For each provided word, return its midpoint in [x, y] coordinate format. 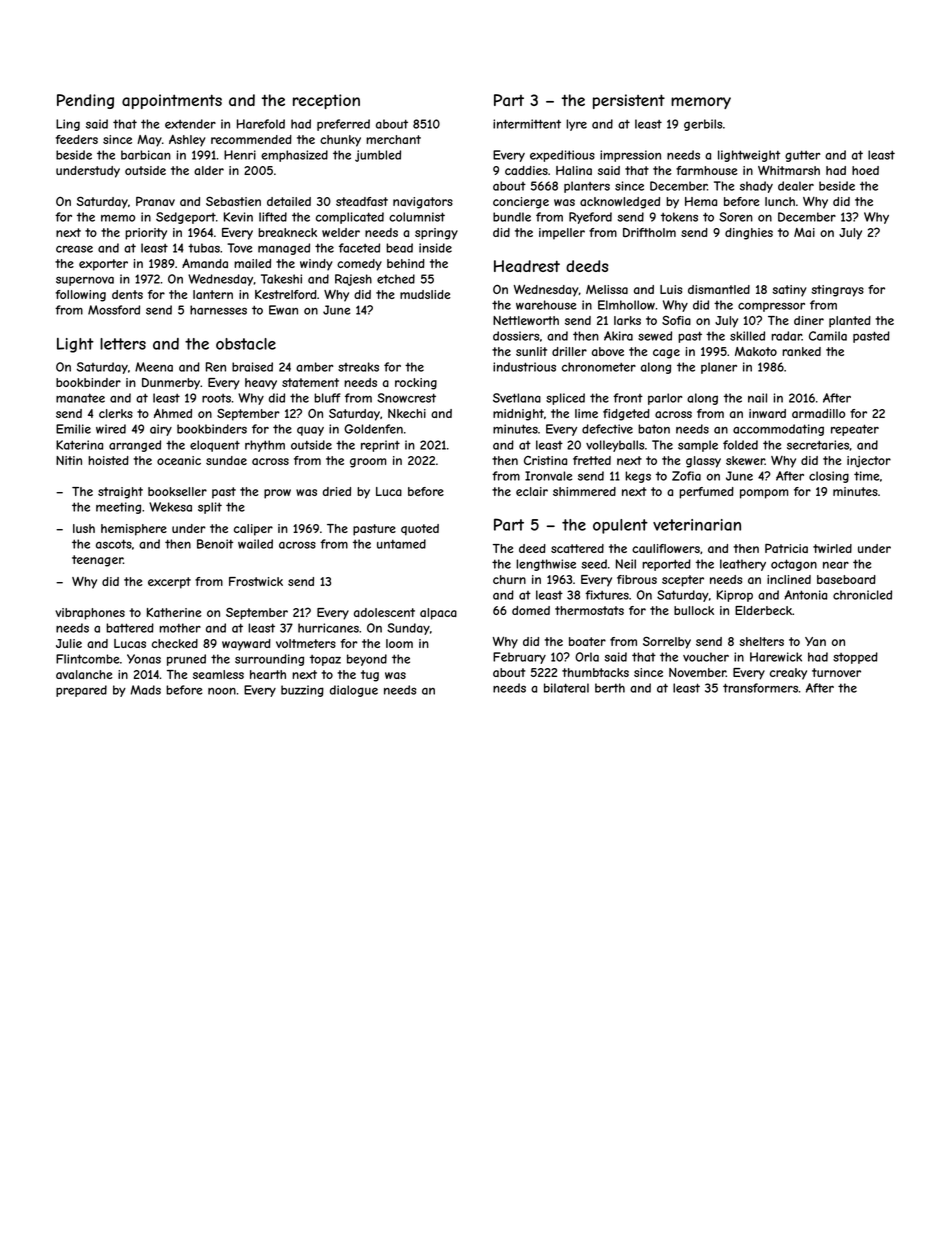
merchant [393, 139]
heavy [261, 384]
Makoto [756, 351]
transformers [760, 688]
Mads [145, 690]
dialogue [354, 691]
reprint [380, 446]
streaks [358, 367]
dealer [796, 186]
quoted [420, 529]
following [81, 296]
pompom [764, 494]
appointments [172, 101]
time [866, 476]
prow [277, 494]
